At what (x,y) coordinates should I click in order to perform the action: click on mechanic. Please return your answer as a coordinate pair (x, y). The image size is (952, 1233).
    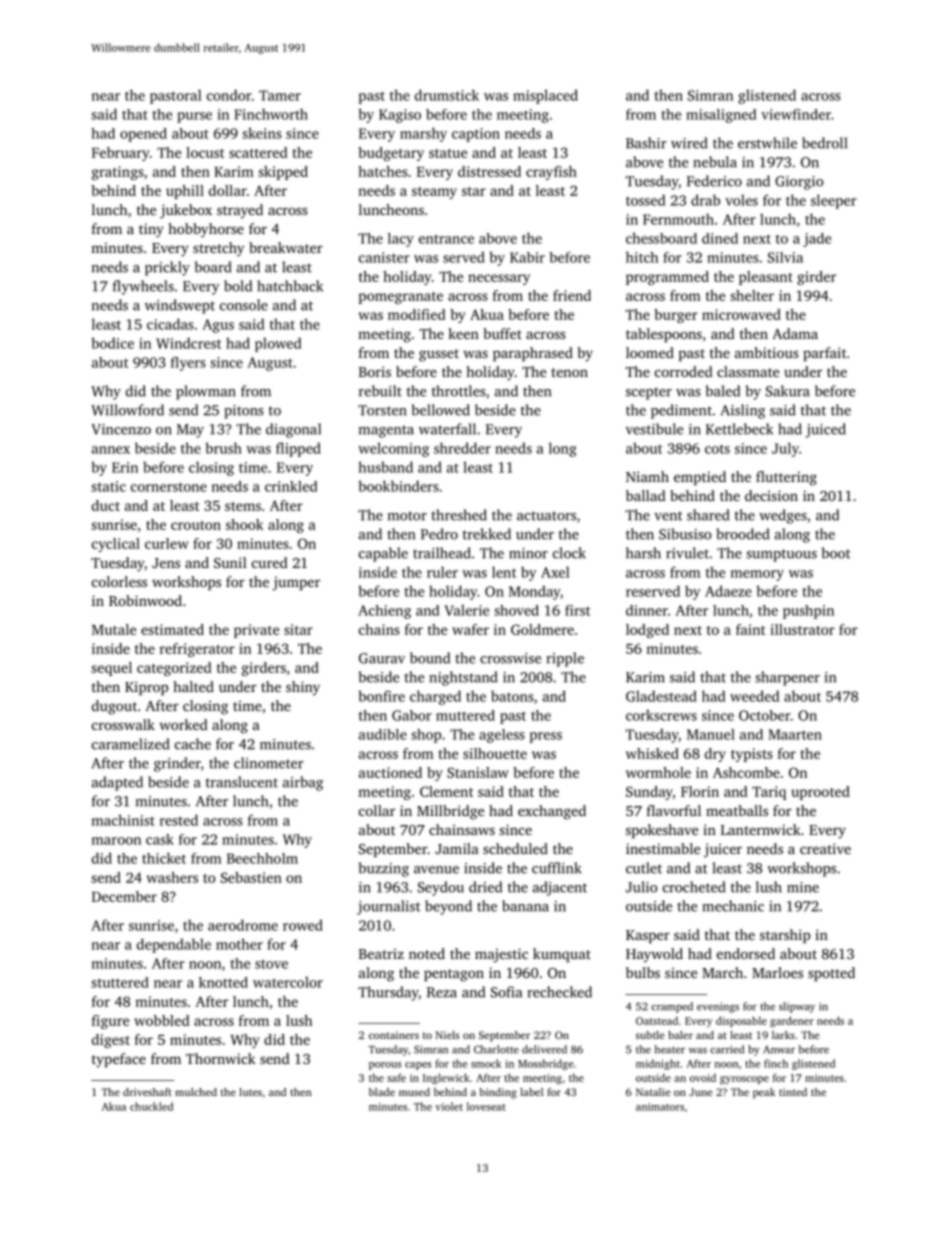
    Looking at the image, I should click on (733, 906).
